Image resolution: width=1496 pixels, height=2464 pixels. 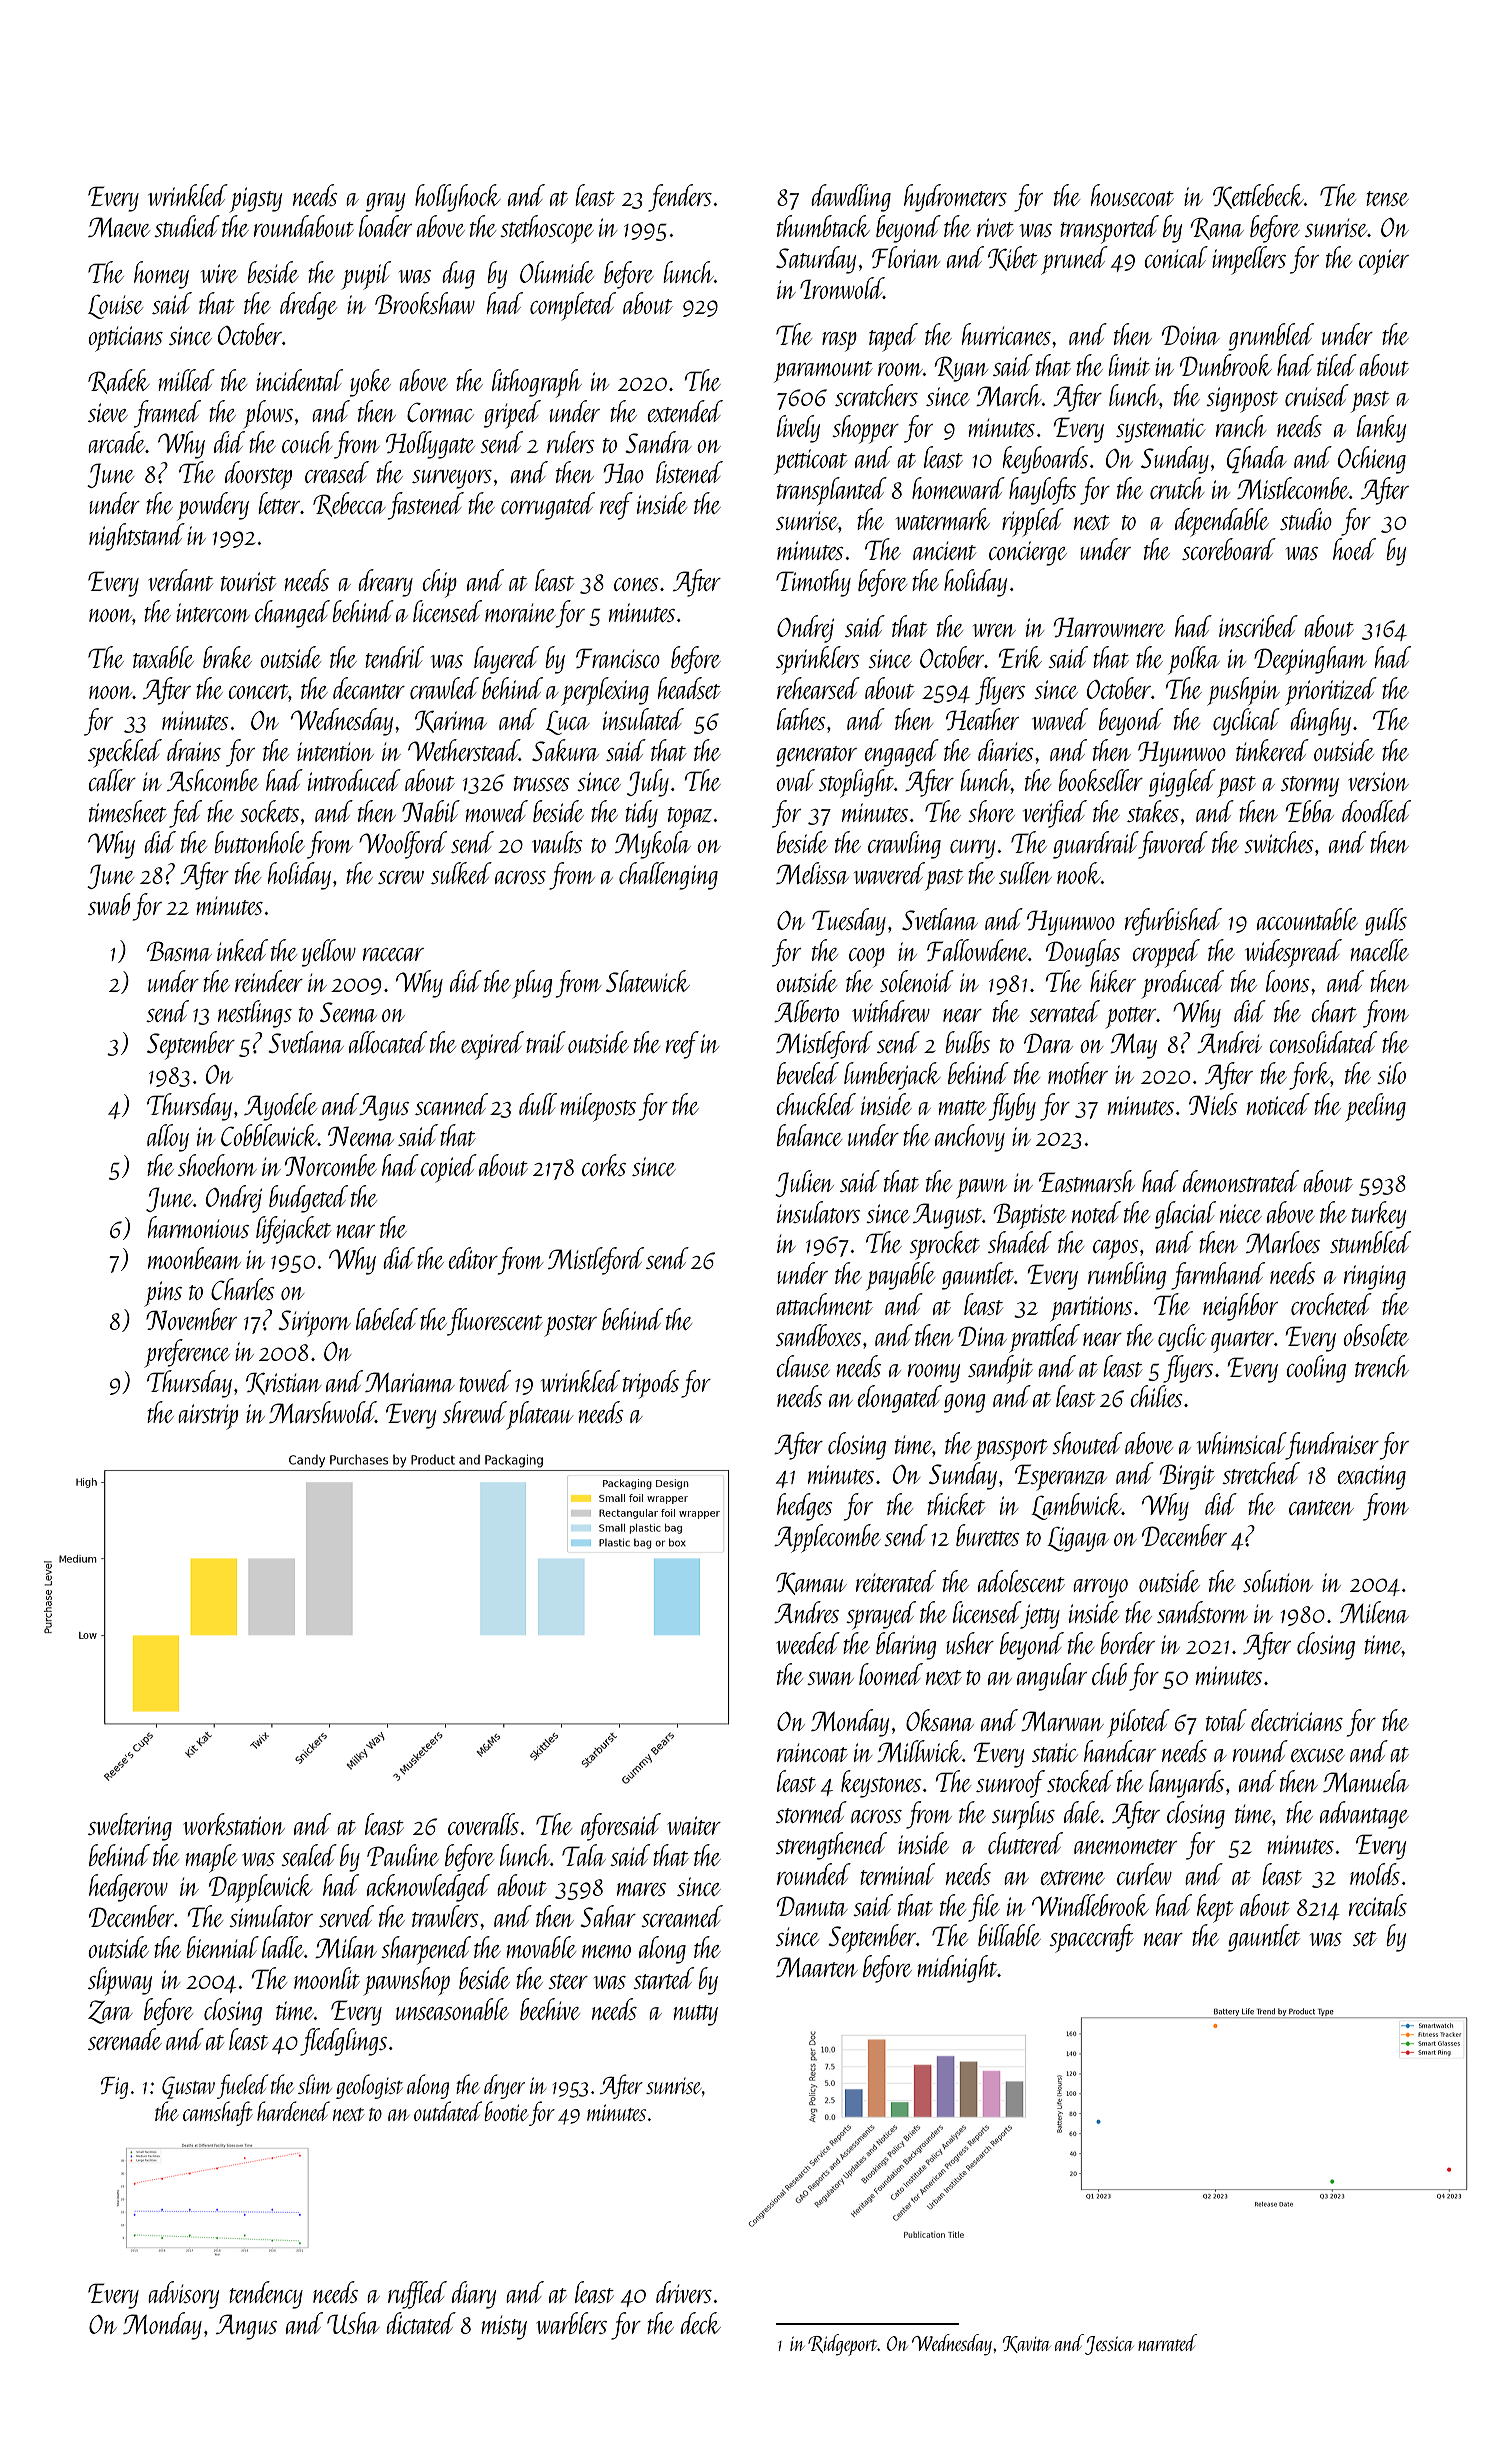 What do you see at coordinates (349, 504) in the screenshot?
I see `Rebecca` at bounding box center [349, 504].
